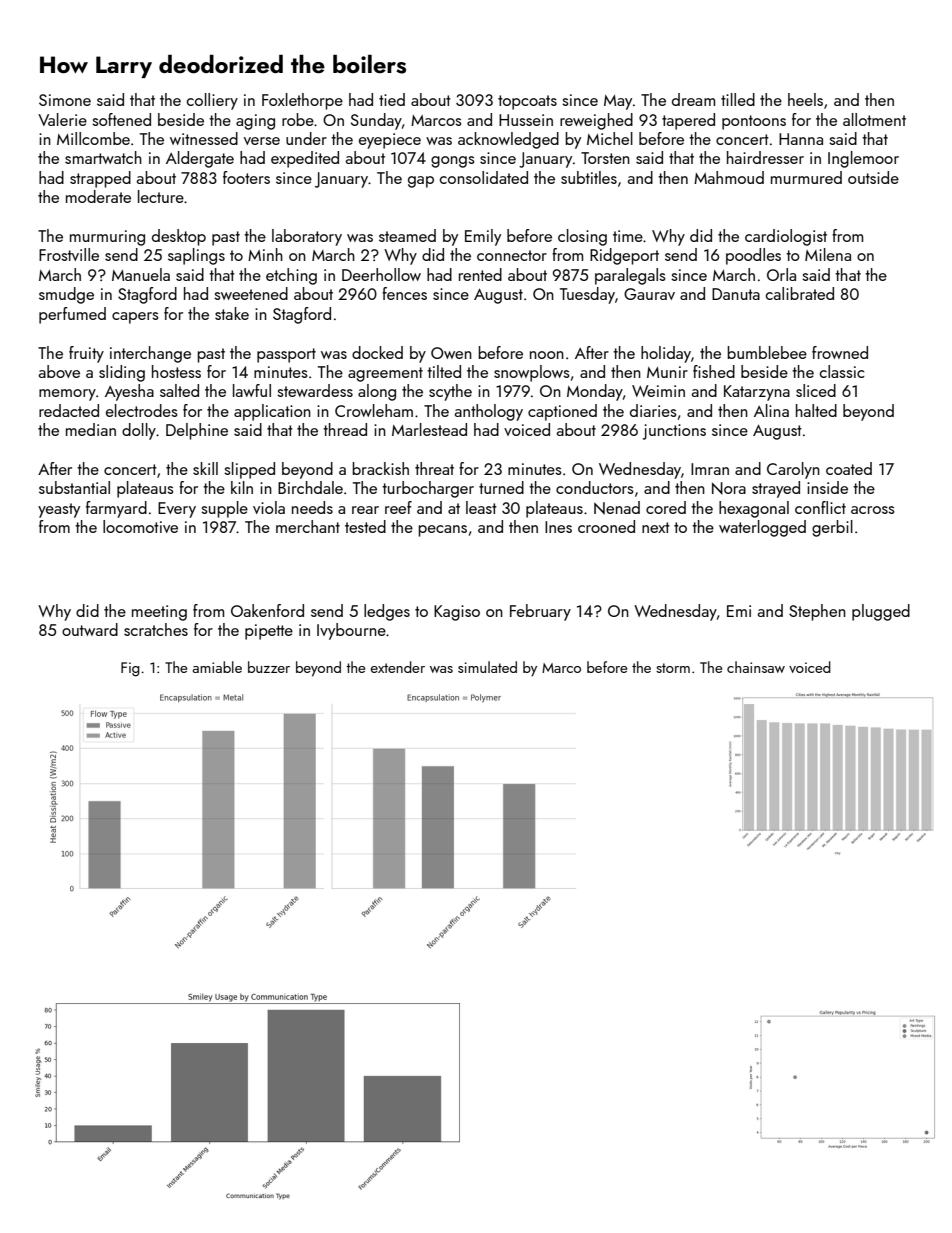  I want to click on outside, so click(873, 177).
